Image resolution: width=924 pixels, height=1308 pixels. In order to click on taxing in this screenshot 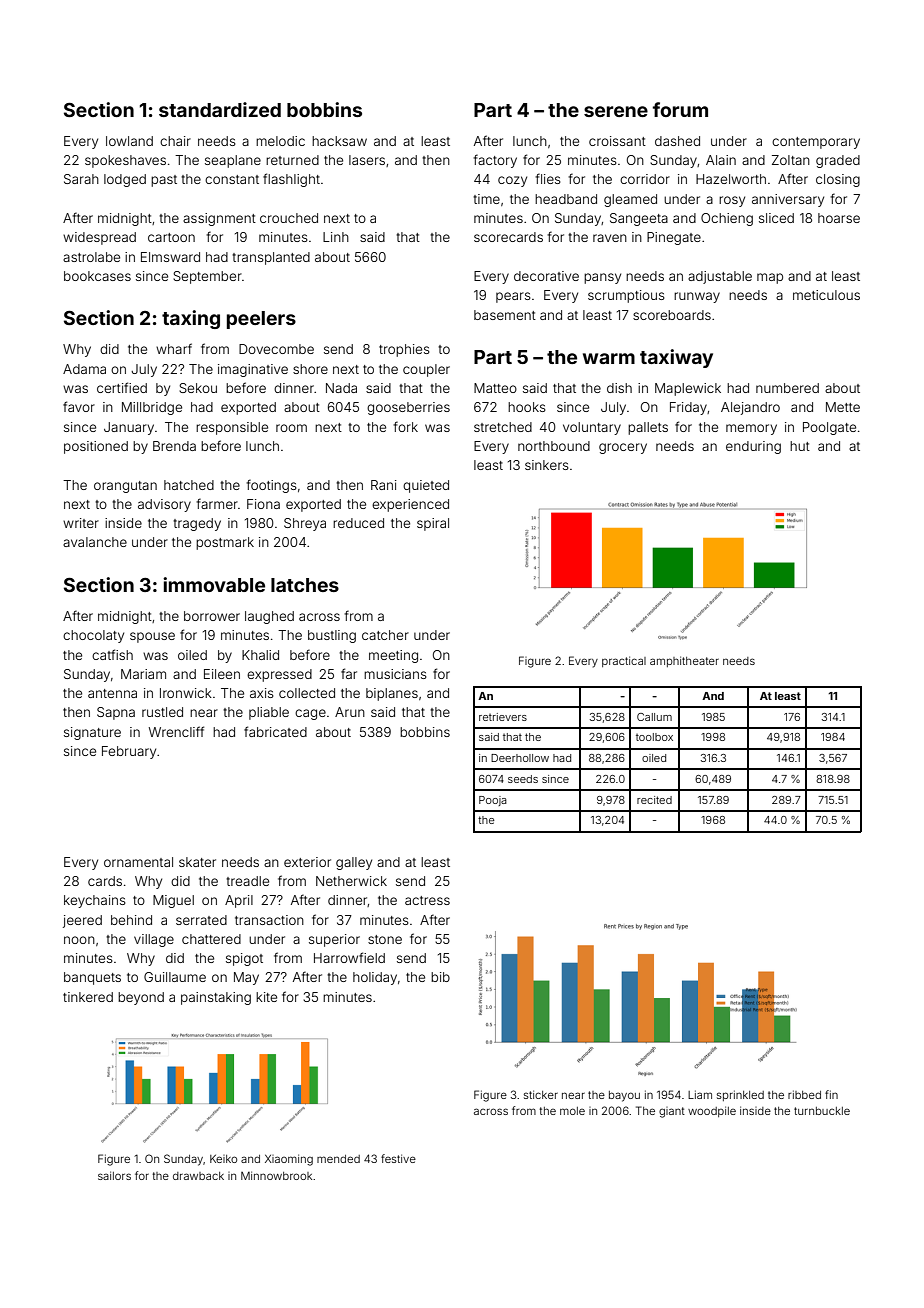, I will do `click(191, 319)`.
